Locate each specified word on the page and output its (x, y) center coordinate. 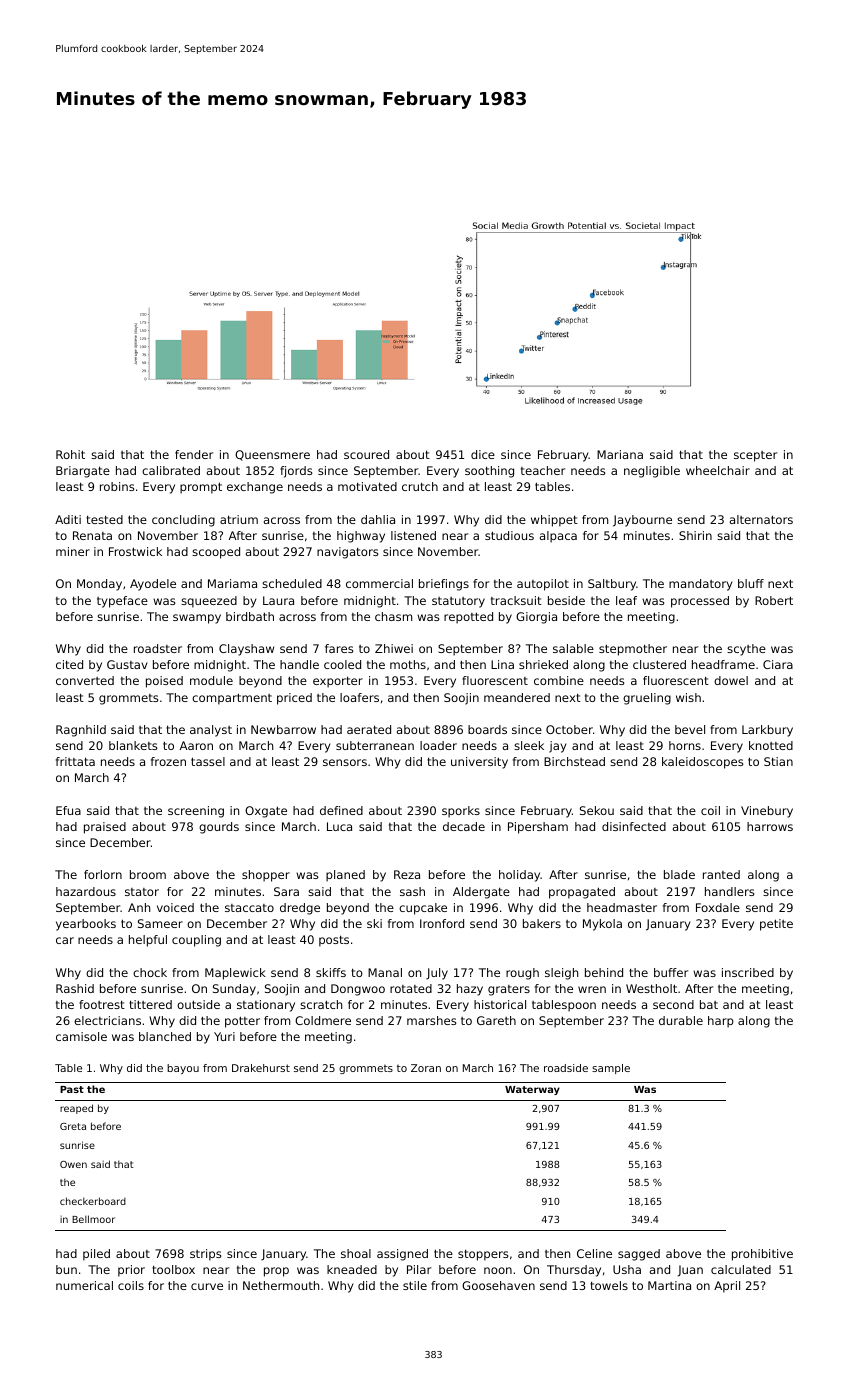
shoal (356, 1253)
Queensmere (272, 455)
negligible (652, 472)
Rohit (70, 454)
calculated (741, 1269)
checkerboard (93, 1201)
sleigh (561, 974)
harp (721, 1022)
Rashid (75, 988)
